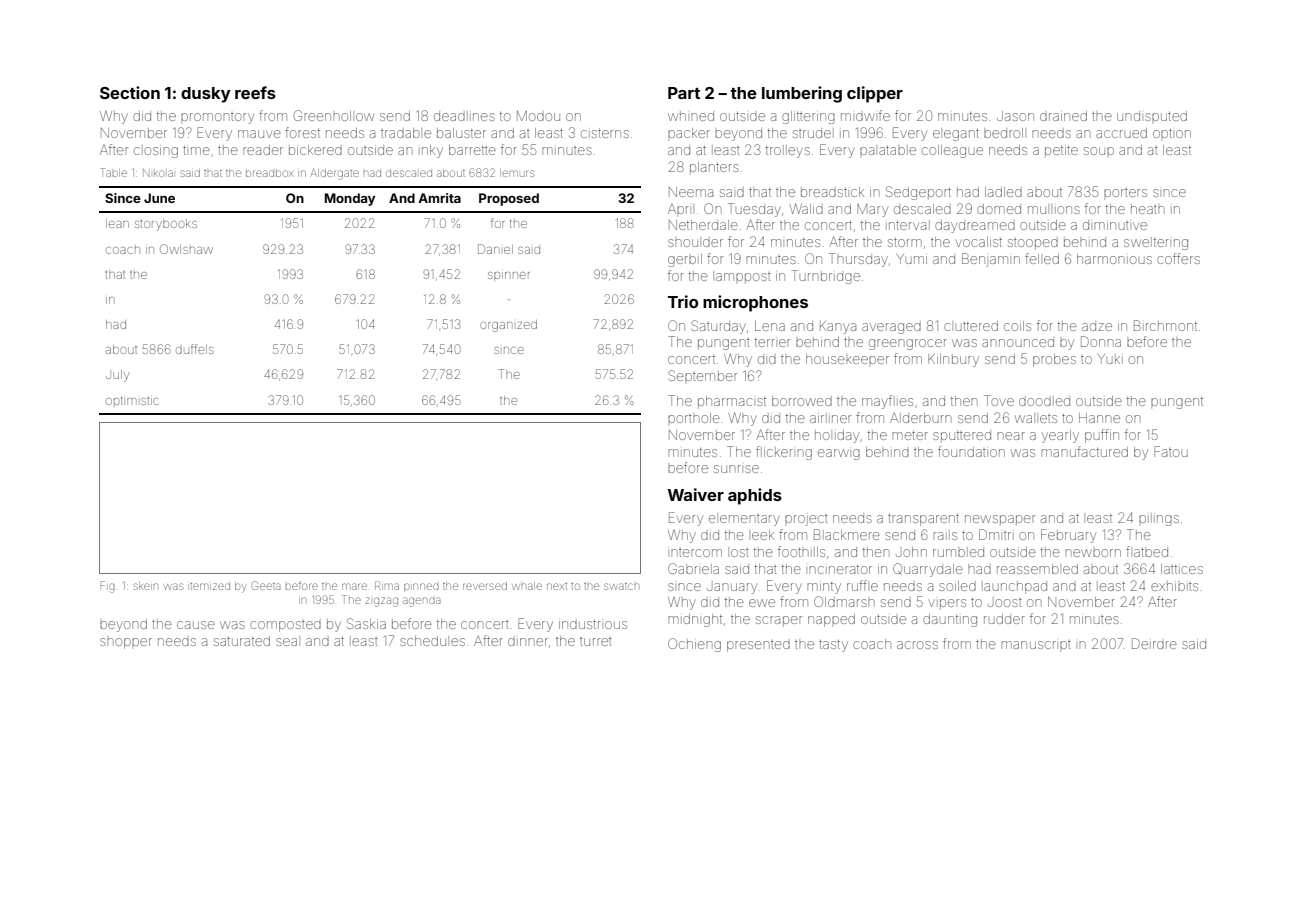 The width and height of the screenshot is (1308, 924). What do you see at coordinates (1154, 643) in the screenshot?
I see `Deirdre` at bounding box center [1154, 643].
